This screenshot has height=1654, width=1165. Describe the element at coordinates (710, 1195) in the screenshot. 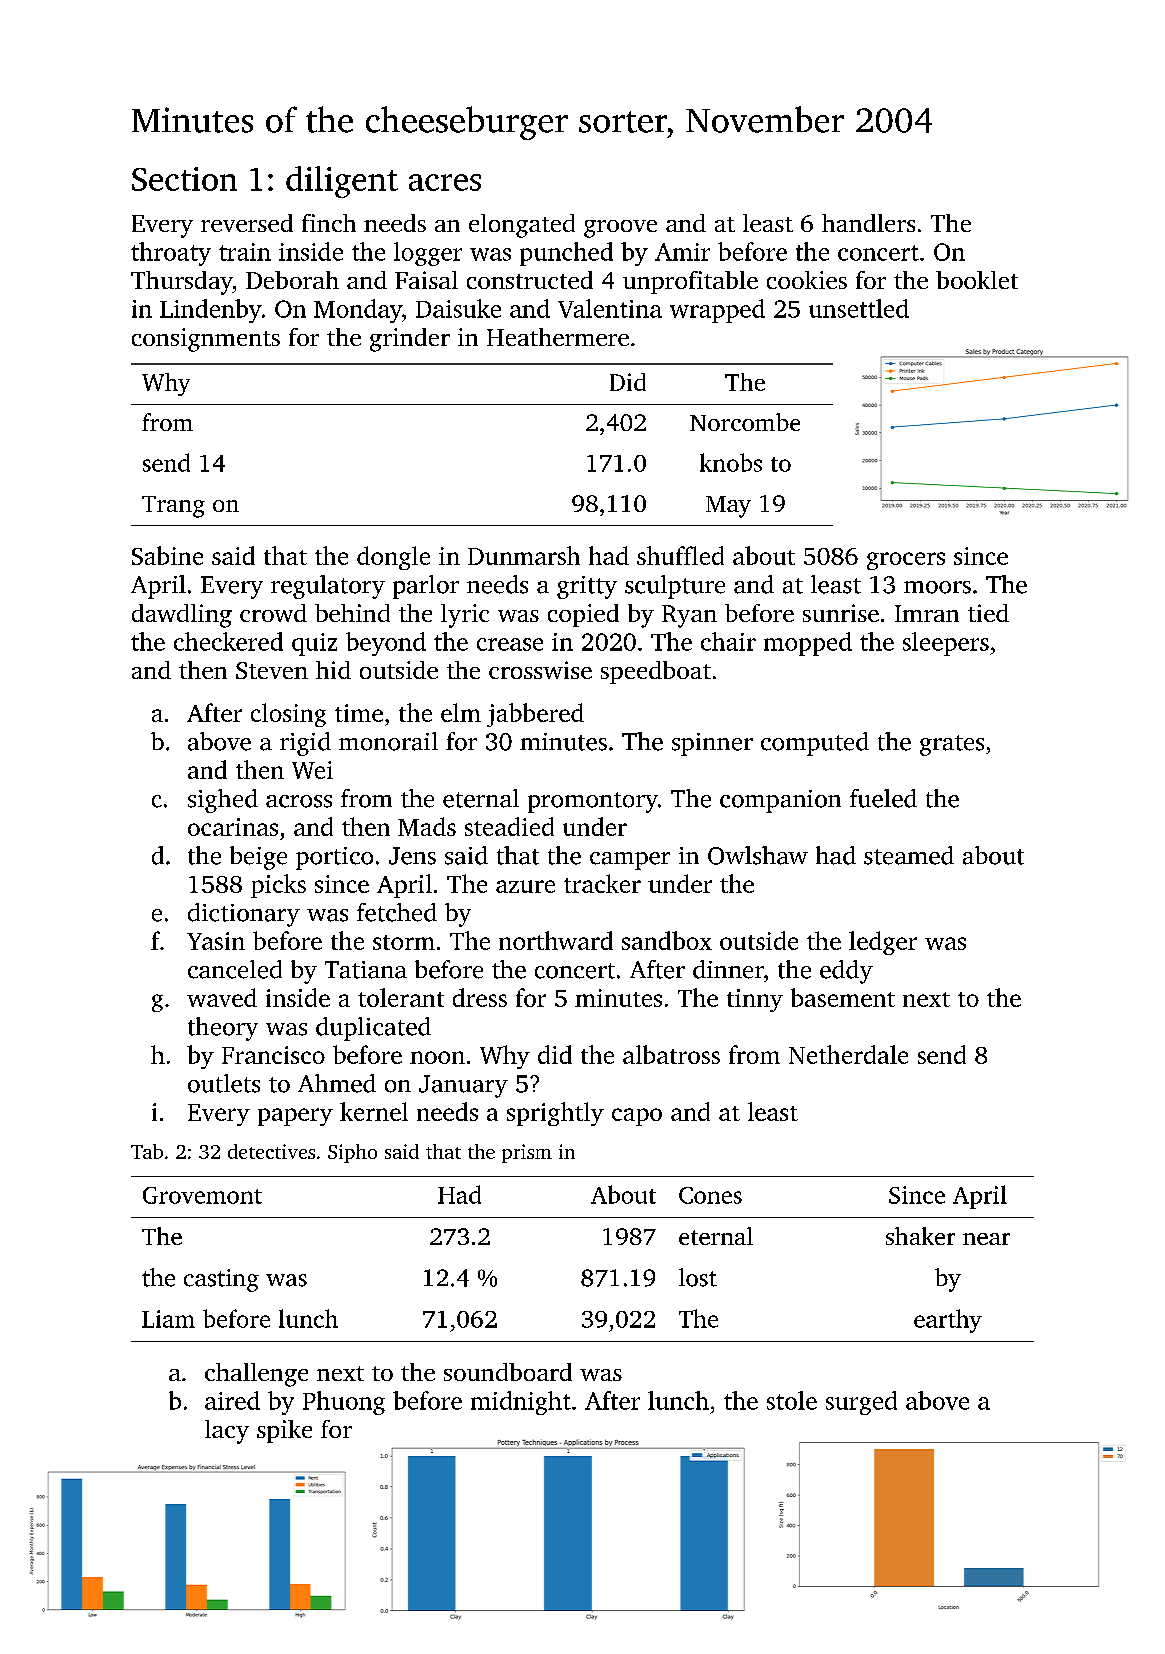

I see `Cones` at that location.
